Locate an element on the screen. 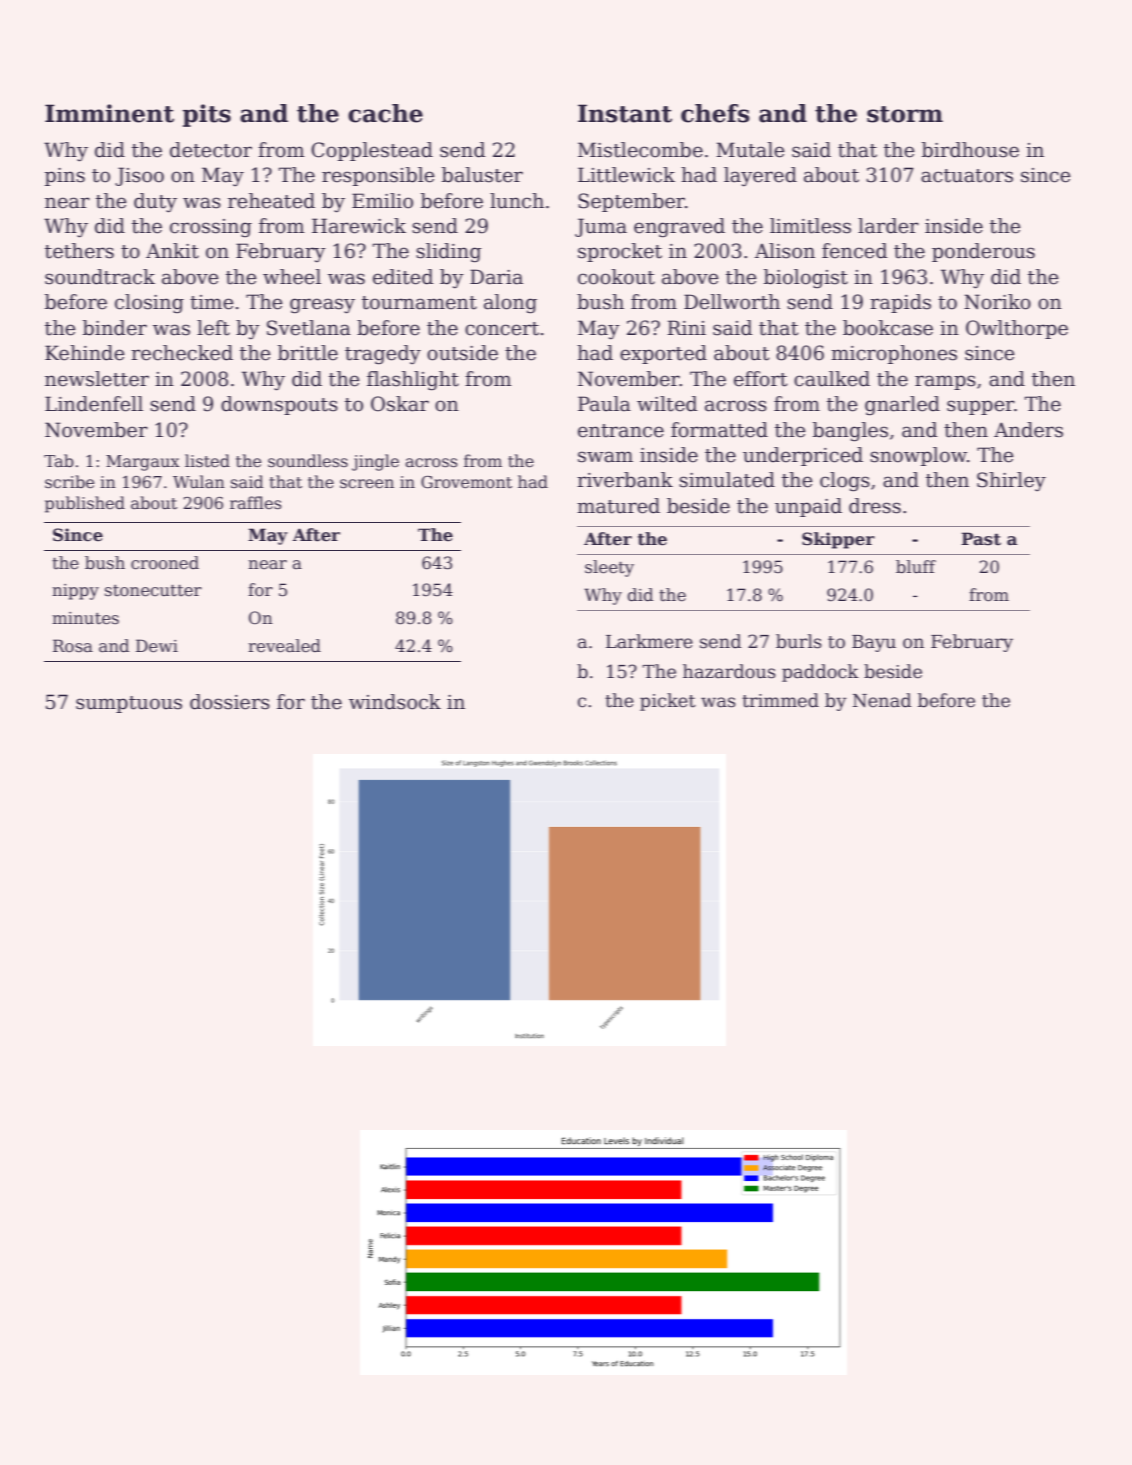 This screenshot has height=1465, width=1132. reheated is located at coordinates (271, 201).
